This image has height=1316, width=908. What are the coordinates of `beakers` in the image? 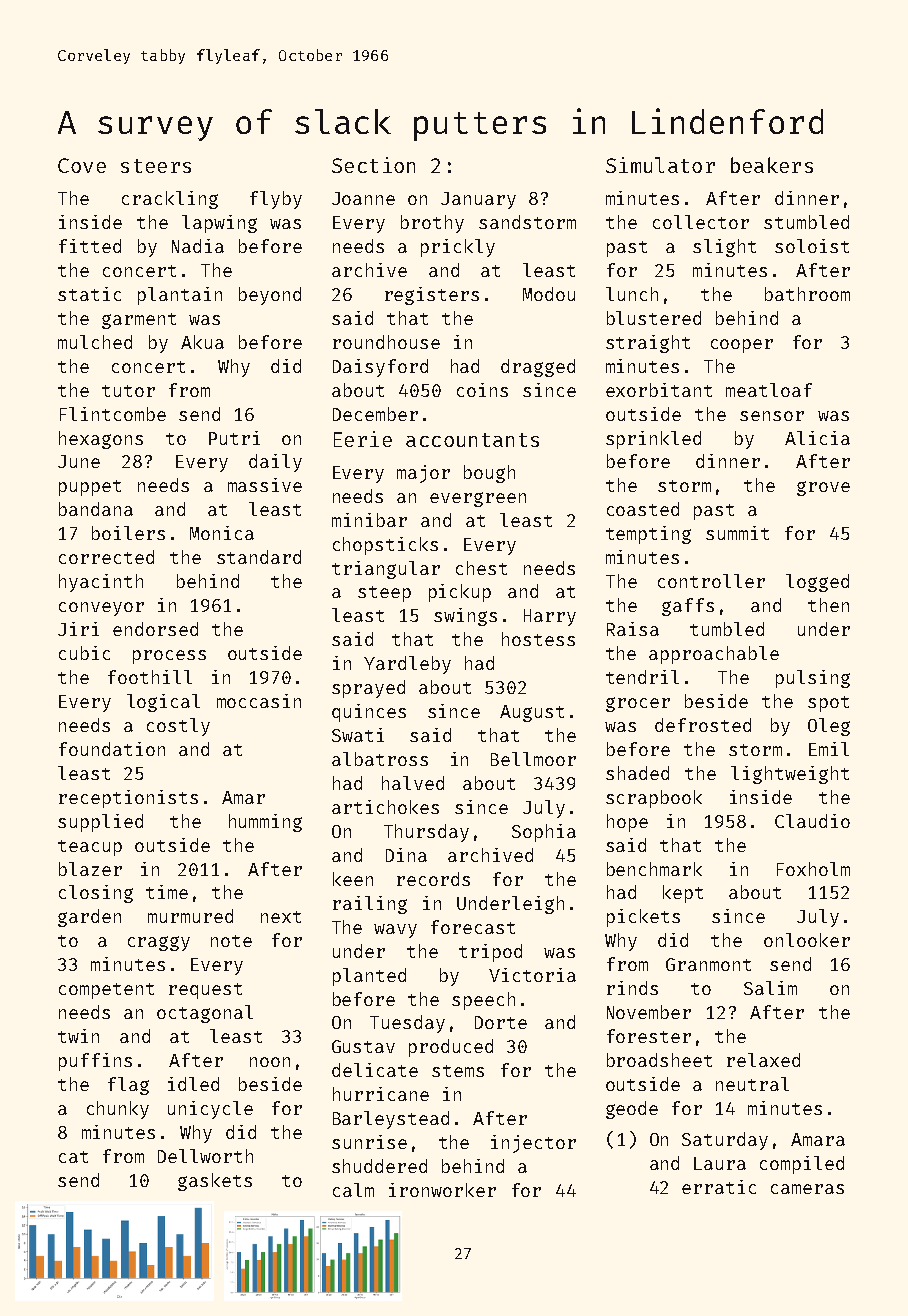 It's located at (772, 165).
